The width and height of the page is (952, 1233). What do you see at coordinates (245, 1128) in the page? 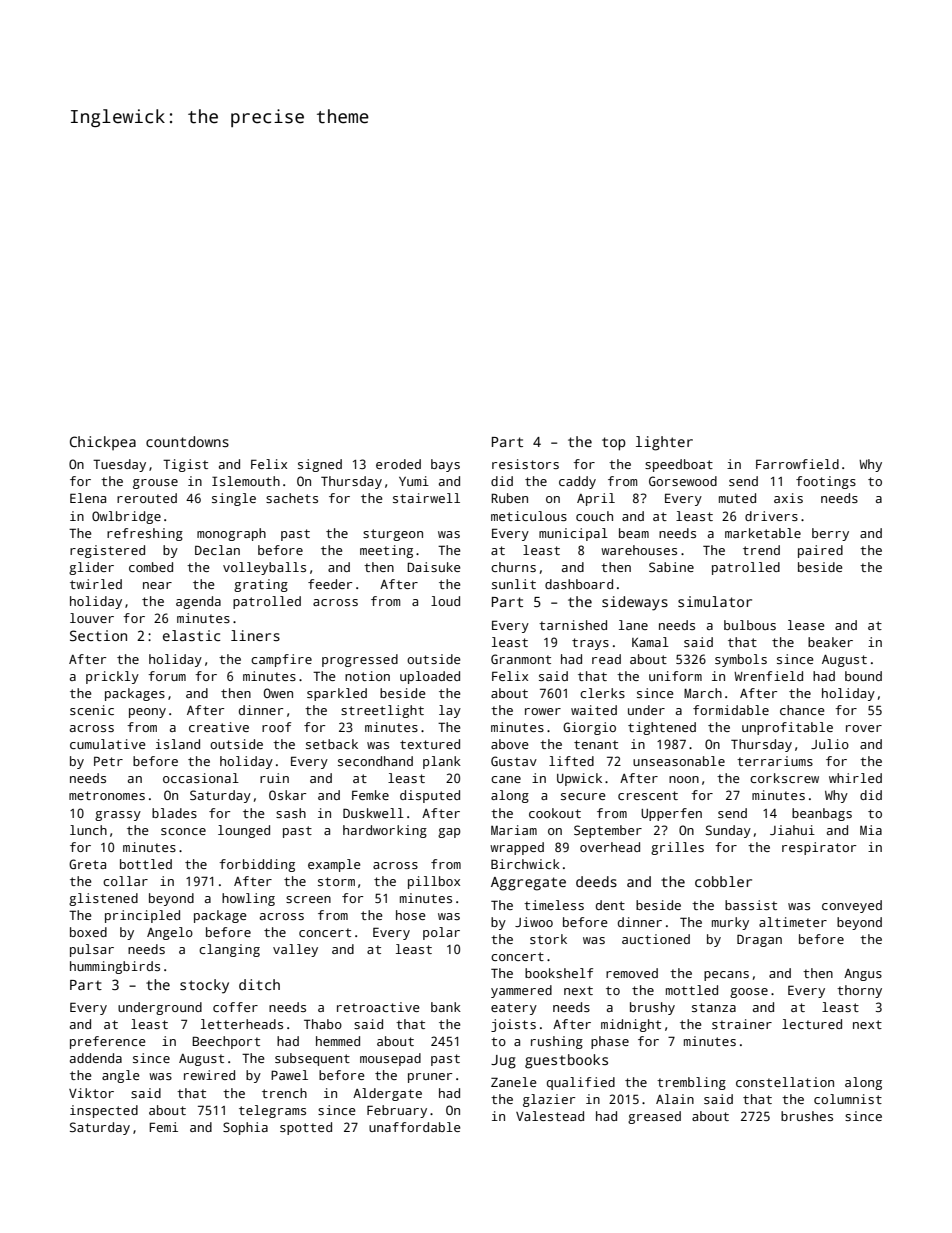
I see `Sophia` at bounding box center [245, 1128].
